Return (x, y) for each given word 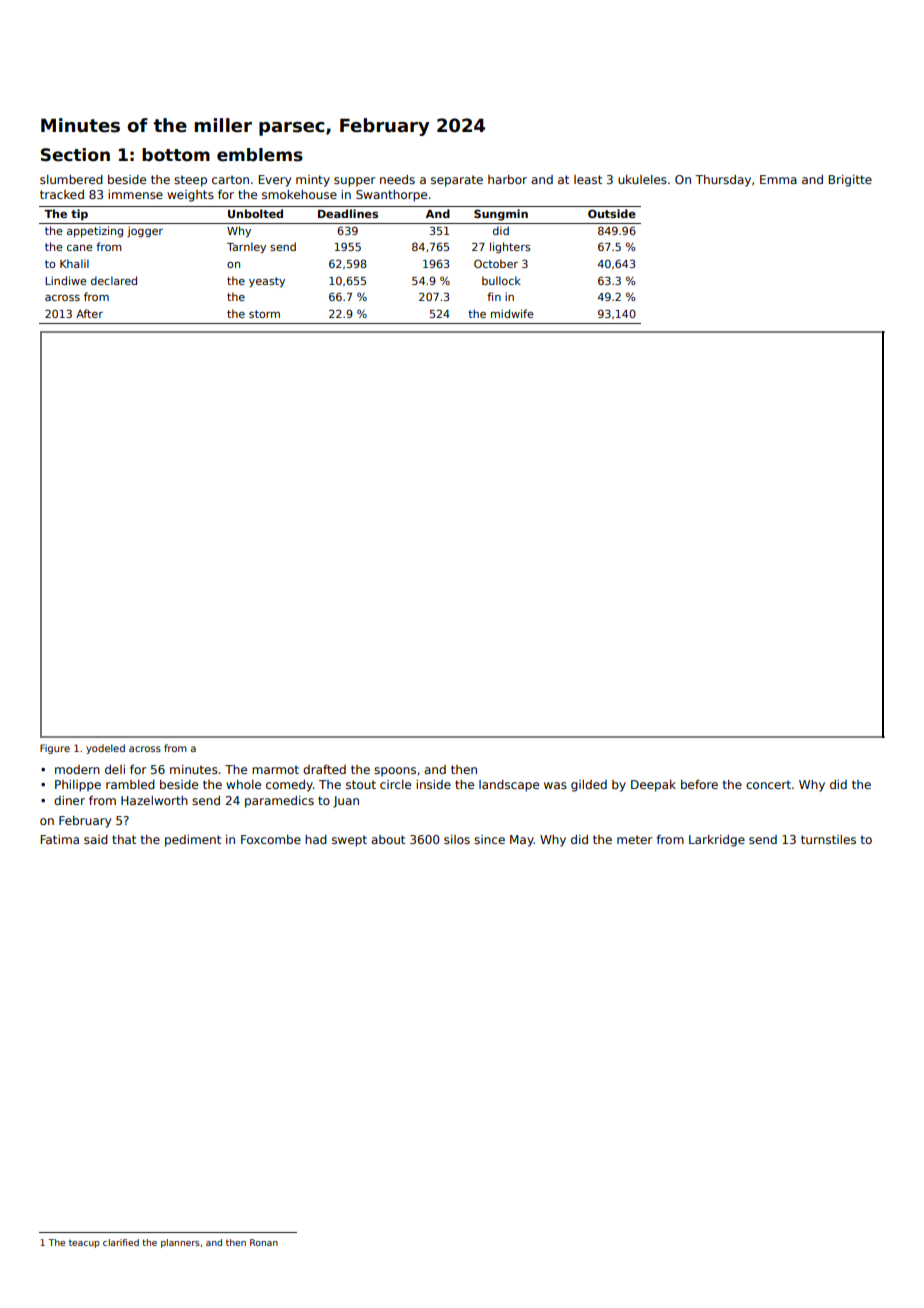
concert (768, 784)
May (522, 841)
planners (180, 1243)
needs (397, 179)
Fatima (60, 839)
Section (75, 155)
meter (635, 839)
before (699, 784)
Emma (778, 179)
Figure (55, 749)
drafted (324, 769)
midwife (512, 313)
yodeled (105, 749)
